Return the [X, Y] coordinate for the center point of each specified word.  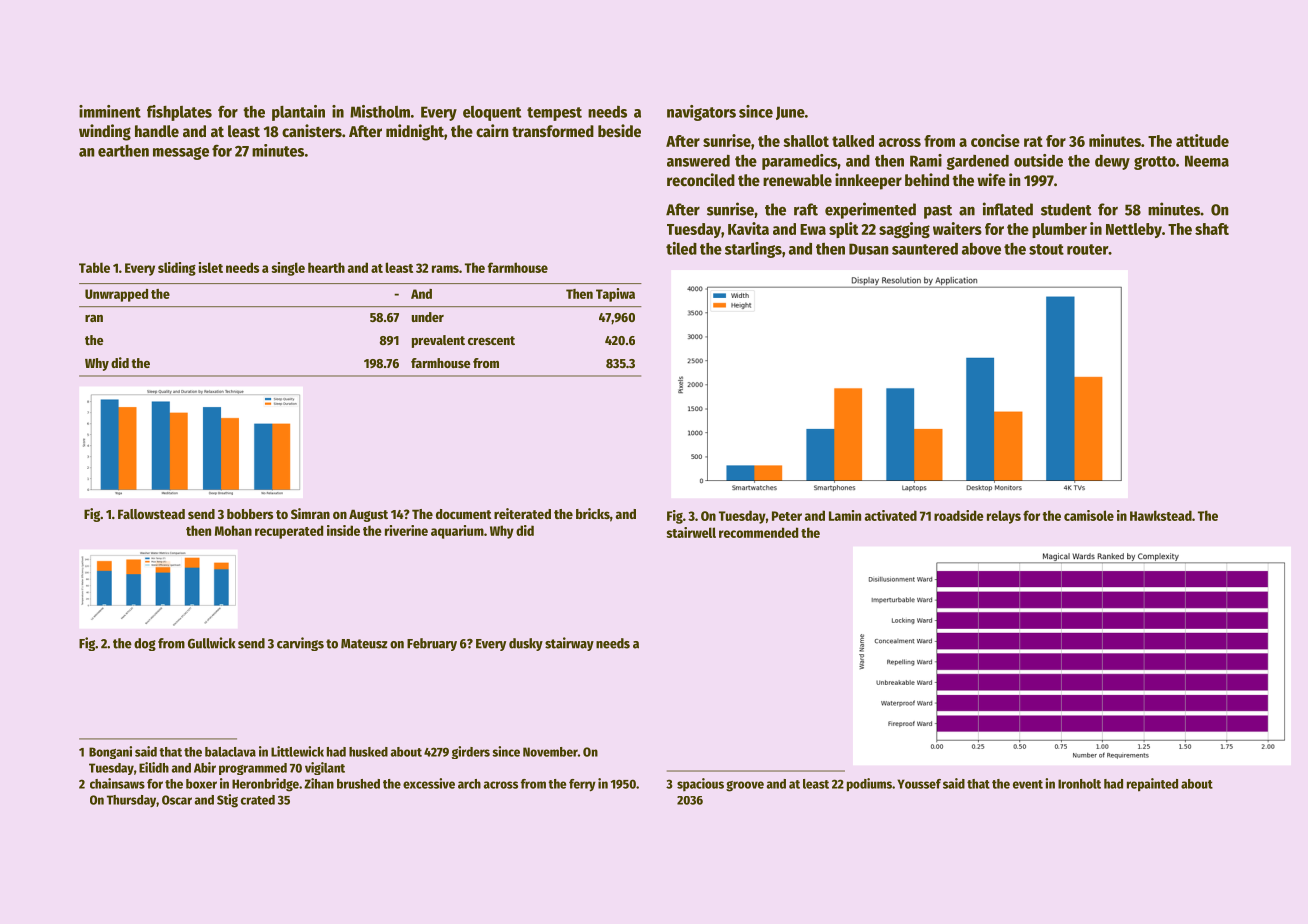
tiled [681, 248]
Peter [787, 516]
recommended [758, 532]
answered [698, 161]
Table [94, 267]
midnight [415, 132]
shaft [1212, 229]
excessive [429, 783]
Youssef [919, 784]
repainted [1152, 785]
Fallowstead [151, 514]
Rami [926, 160]
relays [1004, 517]
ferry [582, 785]
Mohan [233, 530]
